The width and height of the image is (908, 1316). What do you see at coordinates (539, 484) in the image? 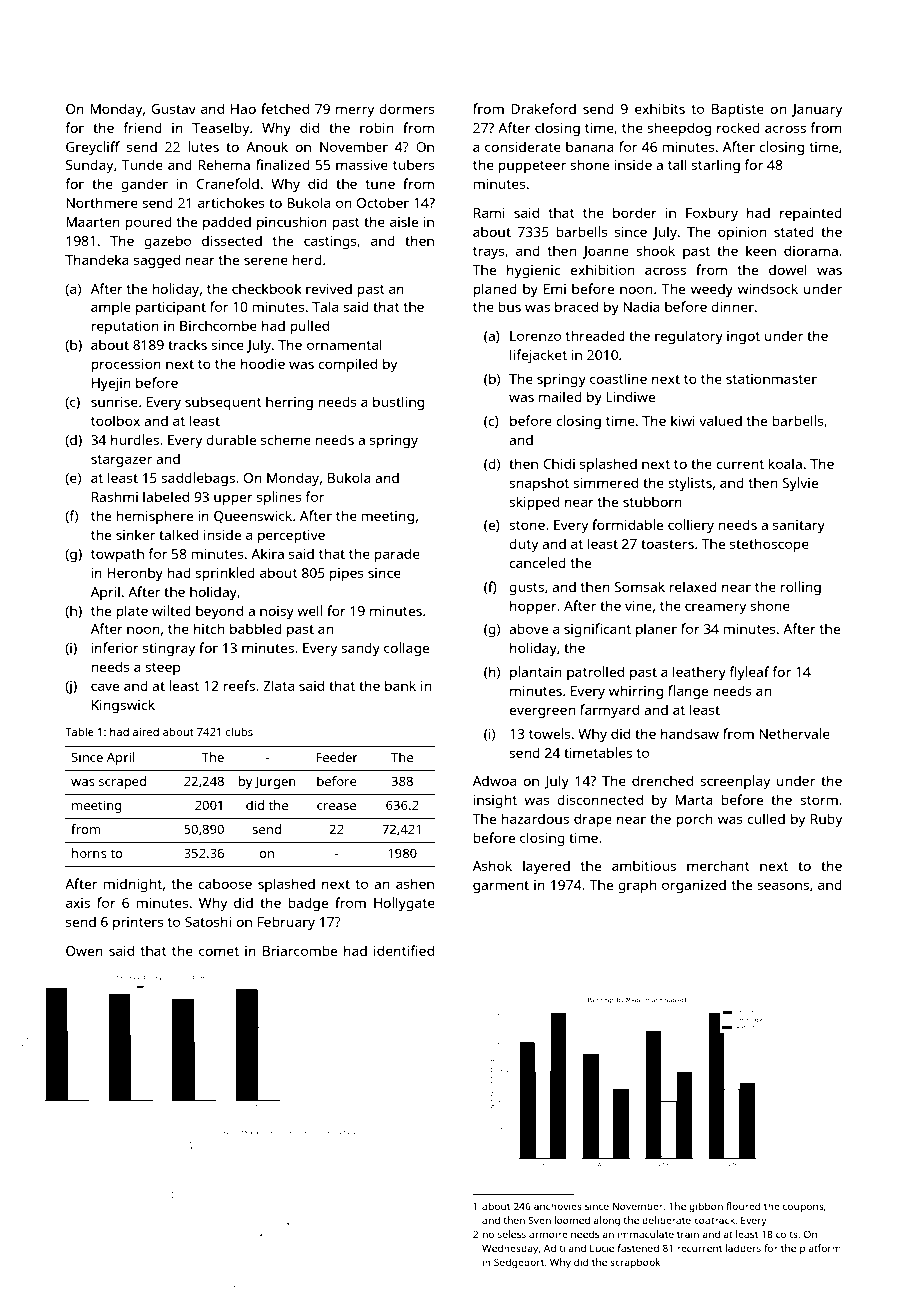
I see `snapshot` at bounding box center [539, 484].
